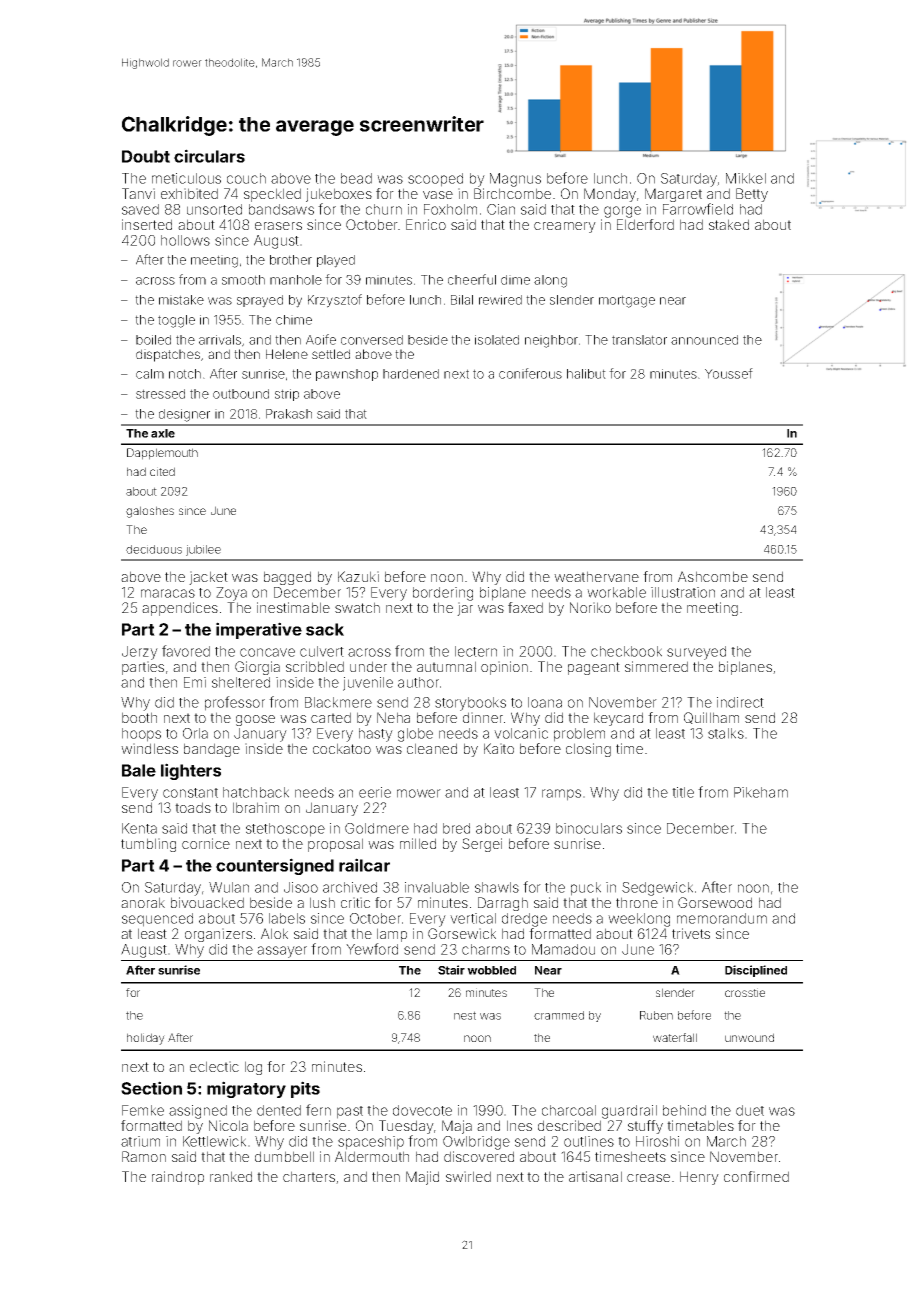  What do you see at coordinates (696, 653) in the document?
I see `surveyed` at bounding box center [696, 653].
